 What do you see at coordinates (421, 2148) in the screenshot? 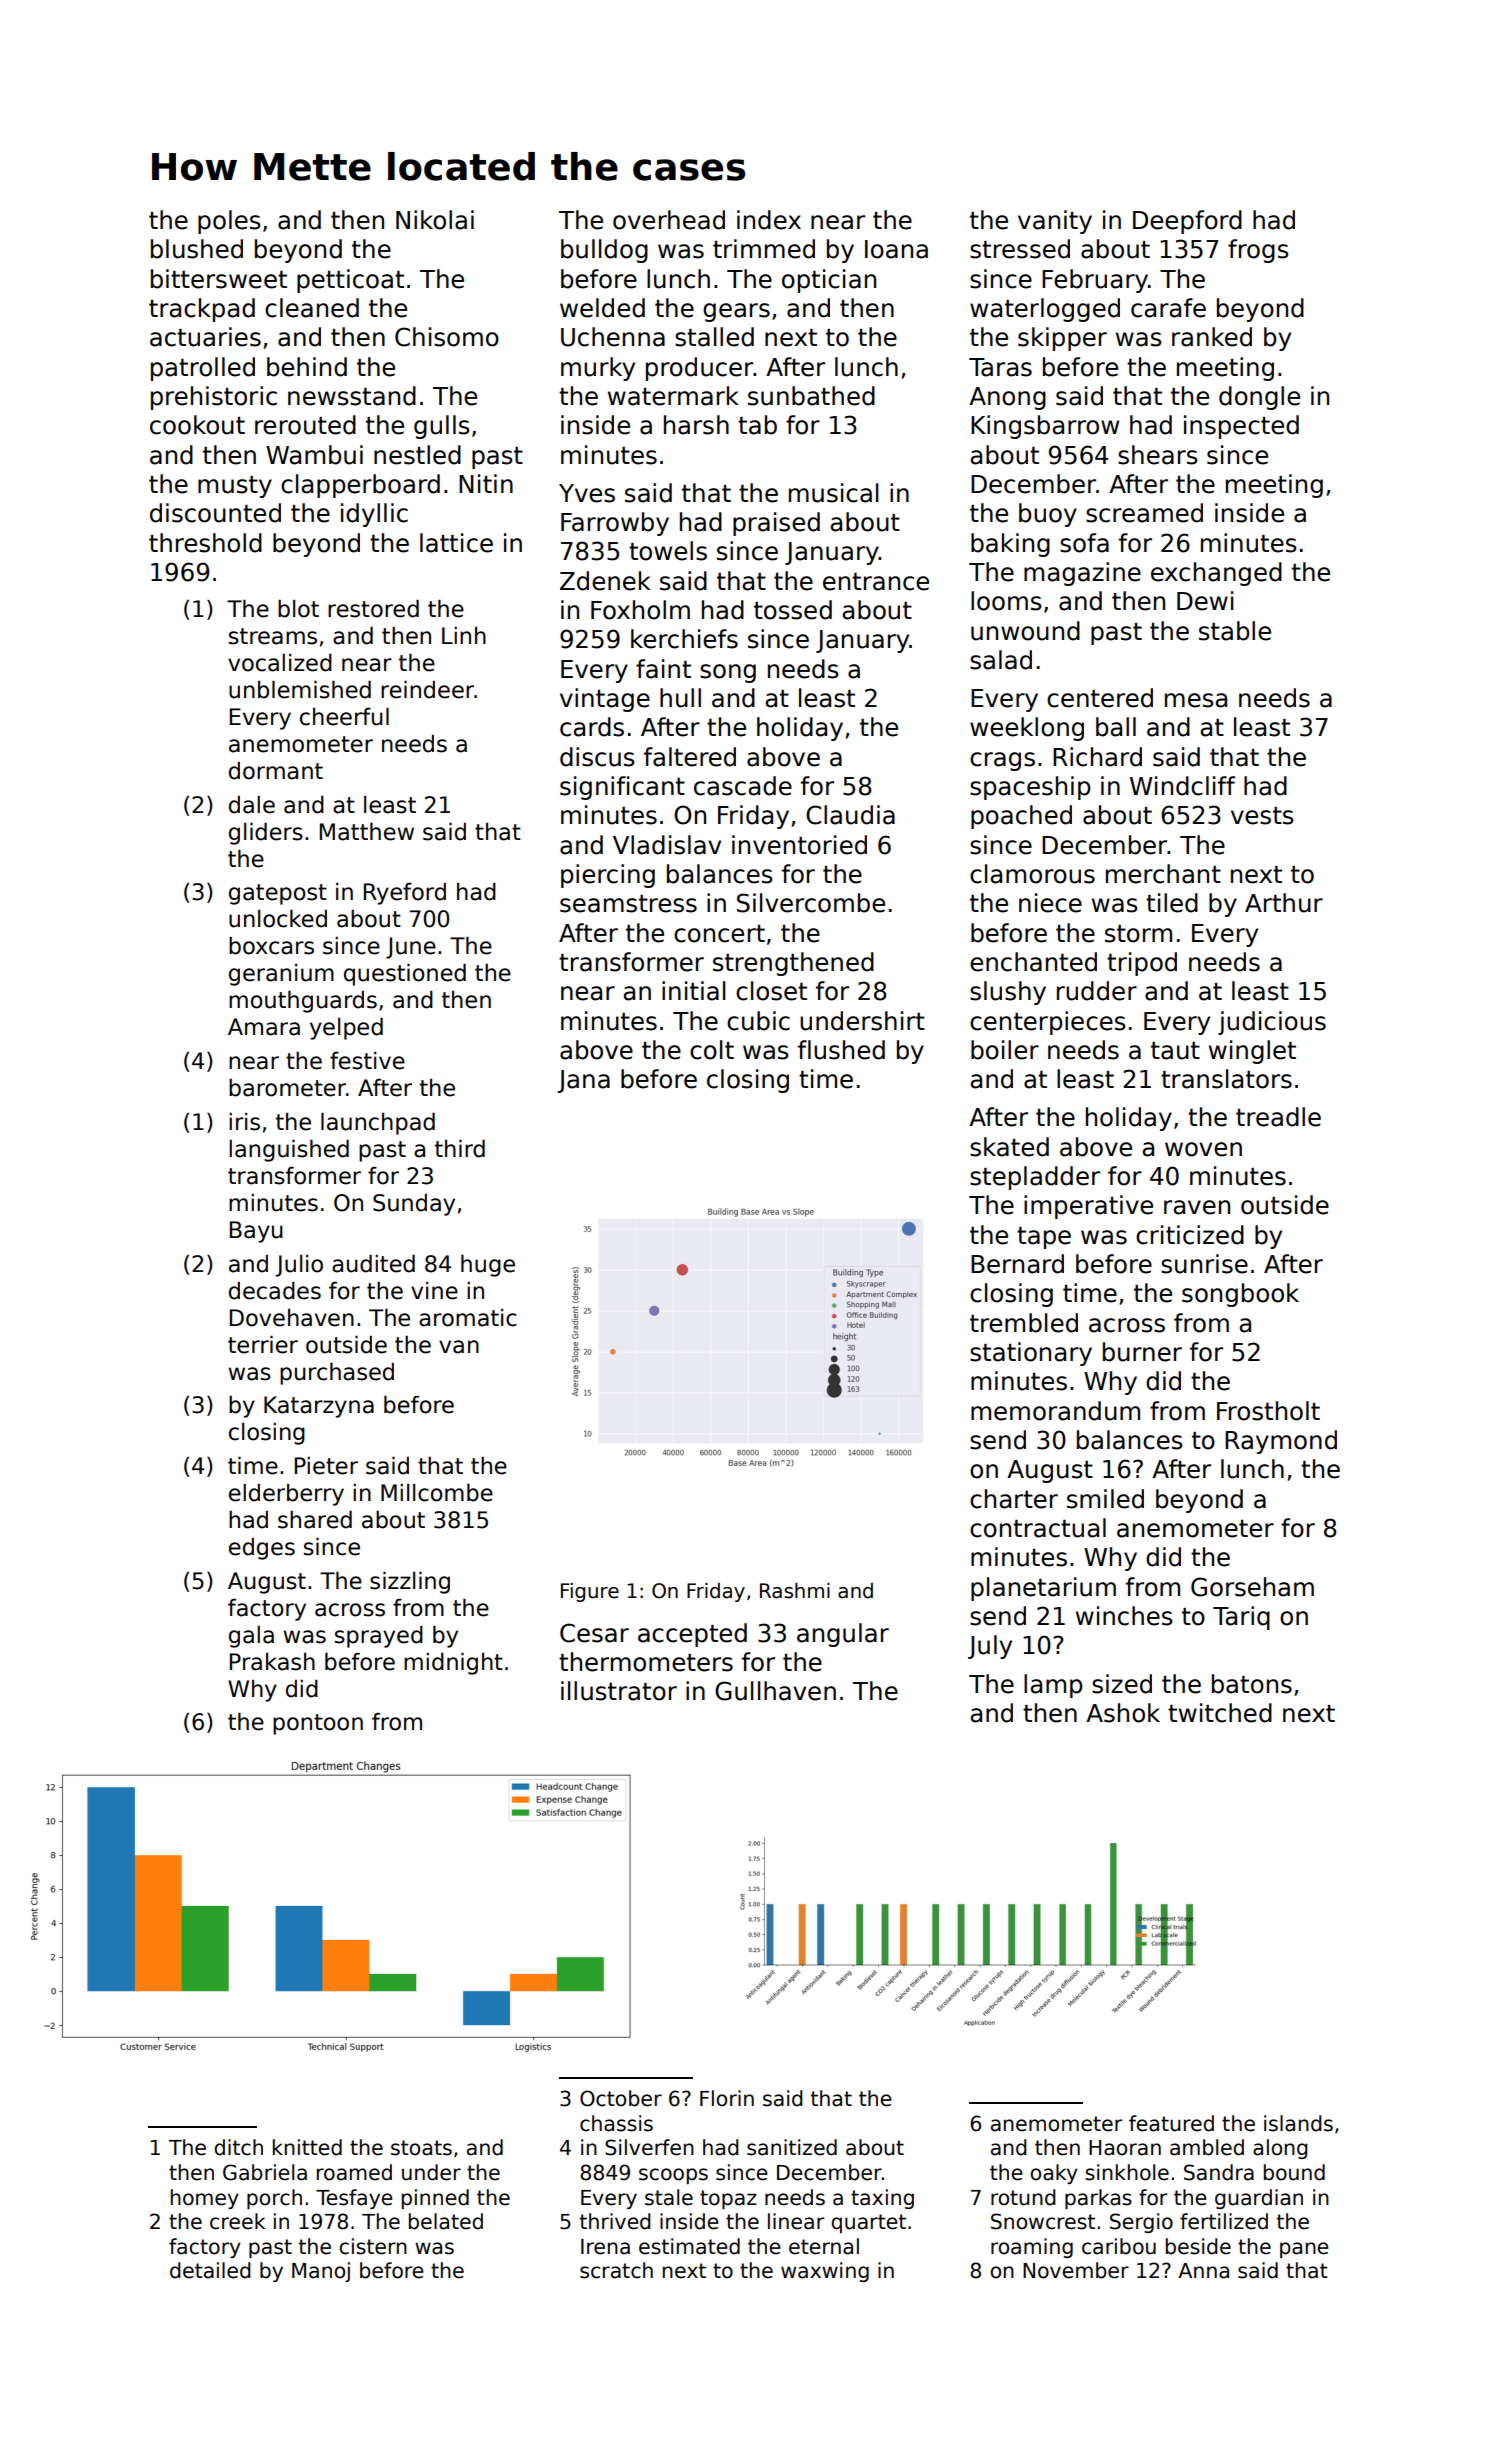
I see `stoats` at bounding box center [421, 2148].
